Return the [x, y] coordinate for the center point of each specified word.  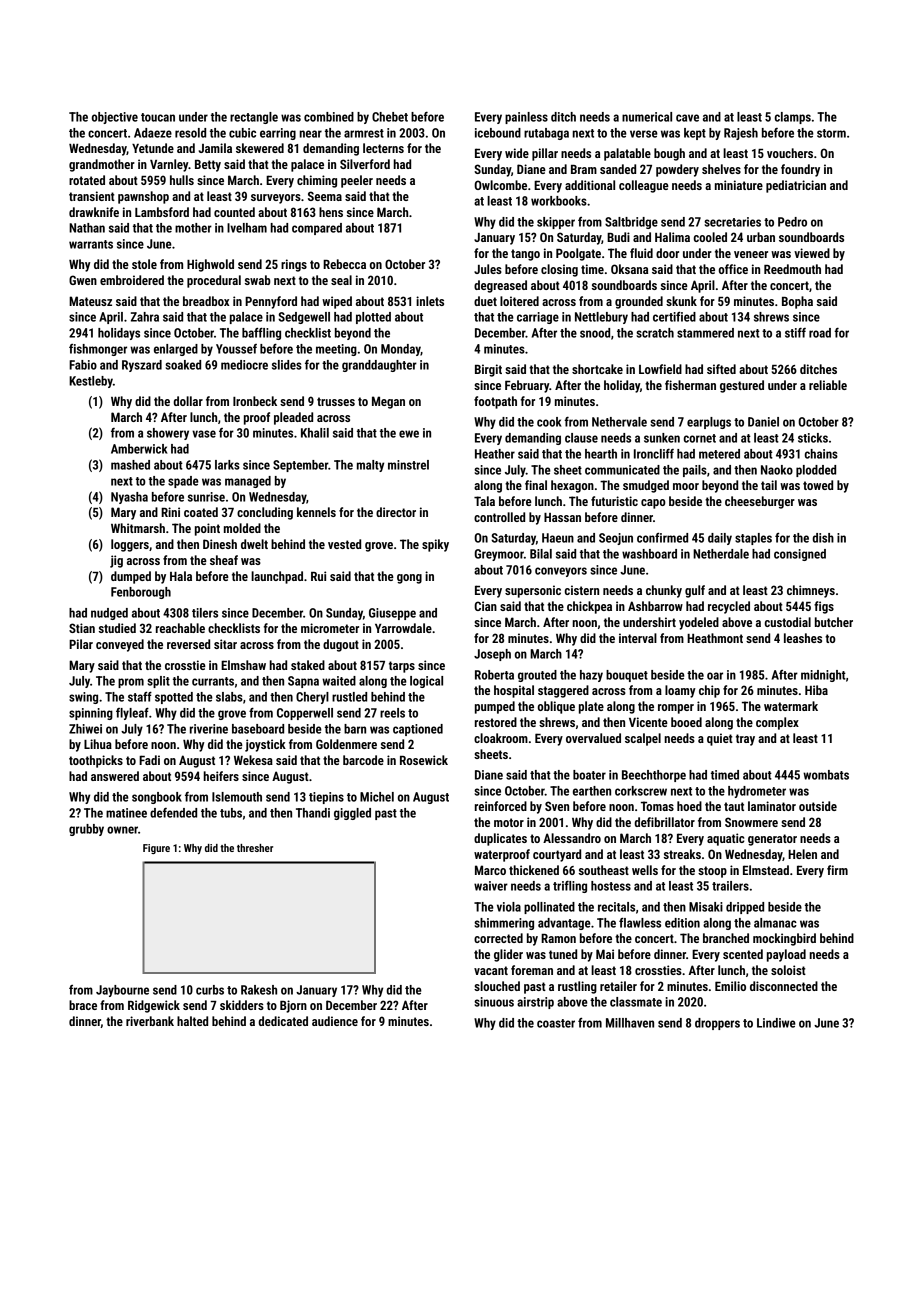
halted [192, 1021]
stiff [795, 333]
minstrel [408, 465]
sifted [721, 369]
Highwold [210, 265]
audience [335, 1021]
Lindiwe [776, 1023]
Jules [488, 269]
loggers [130, 545]
